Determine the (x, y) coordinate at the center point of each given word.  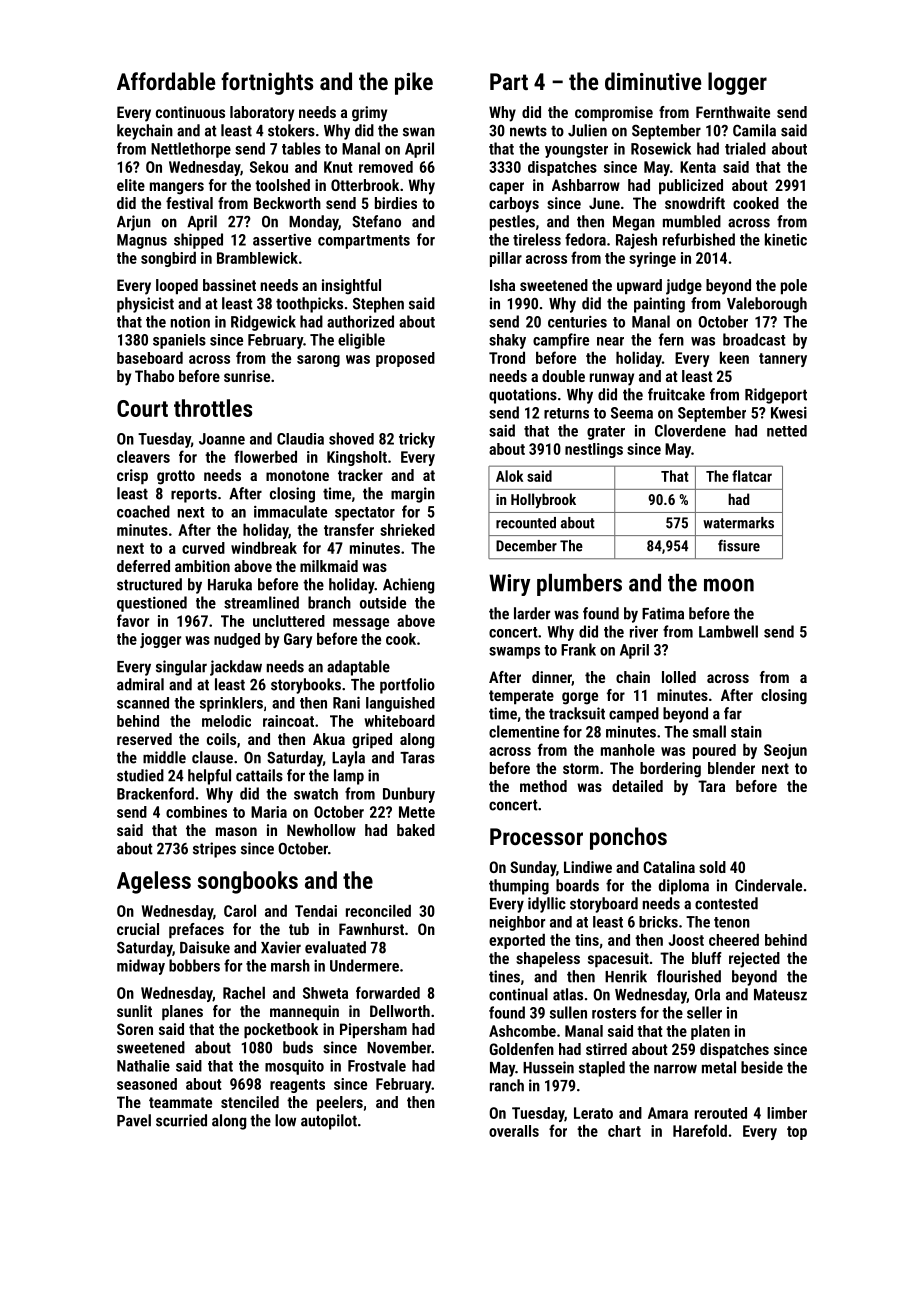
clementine (524, 731)
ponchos (628, 838)
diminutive (653, 81)
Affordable (166, 81)
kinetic (786, 239)
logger (737, 83)
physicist (145, 305)
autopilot (329, 1122)
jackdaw (236, 668)
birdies (396, 203)
